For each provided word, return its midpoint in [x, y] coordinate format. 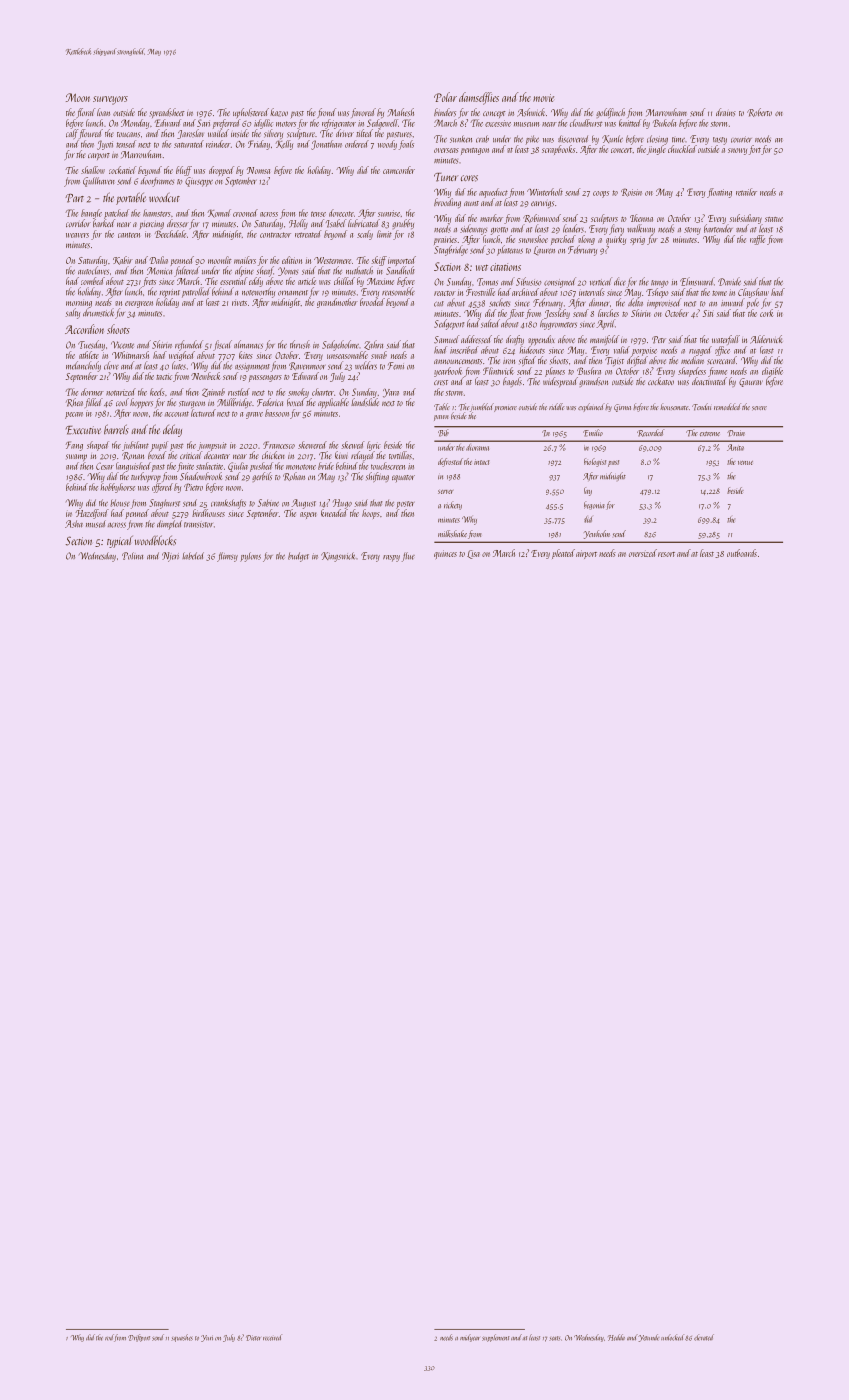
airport [586, 554]
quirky [616, 240]
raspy [391, 558]
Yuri [207, 1338]
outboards [742, 553]
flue [408, 557]
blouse [120, 503]
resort [666, 554]
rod [109, 1337]
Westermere [332, 260]
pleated [563, 554]
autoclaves [93, 270]
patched [116, 214]
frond [326, 113]
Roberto [759, 112]
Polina [132, 556]
